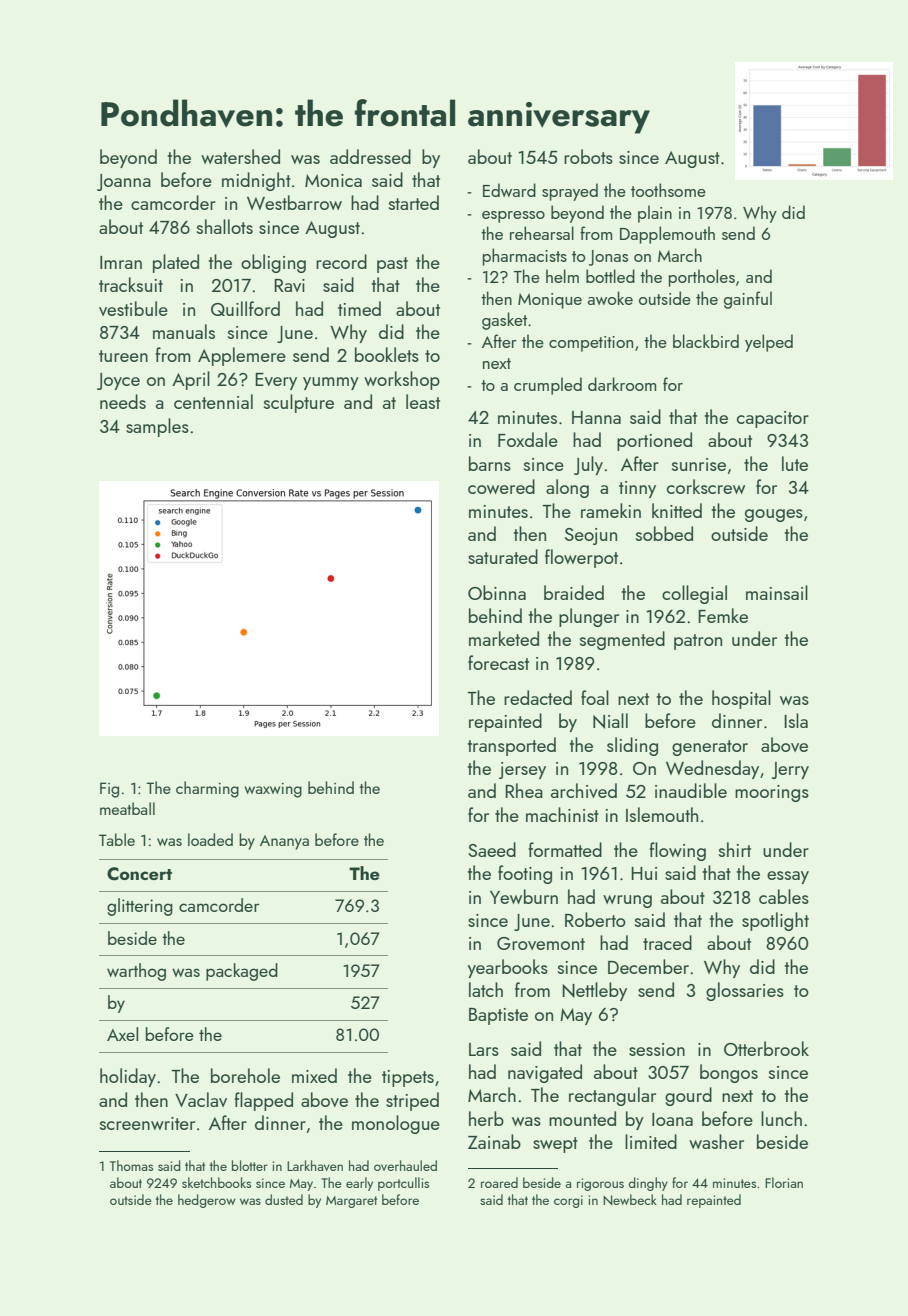 This screenshot has width=908, height=1316. I want to click on gouges, so click(774, 515).
